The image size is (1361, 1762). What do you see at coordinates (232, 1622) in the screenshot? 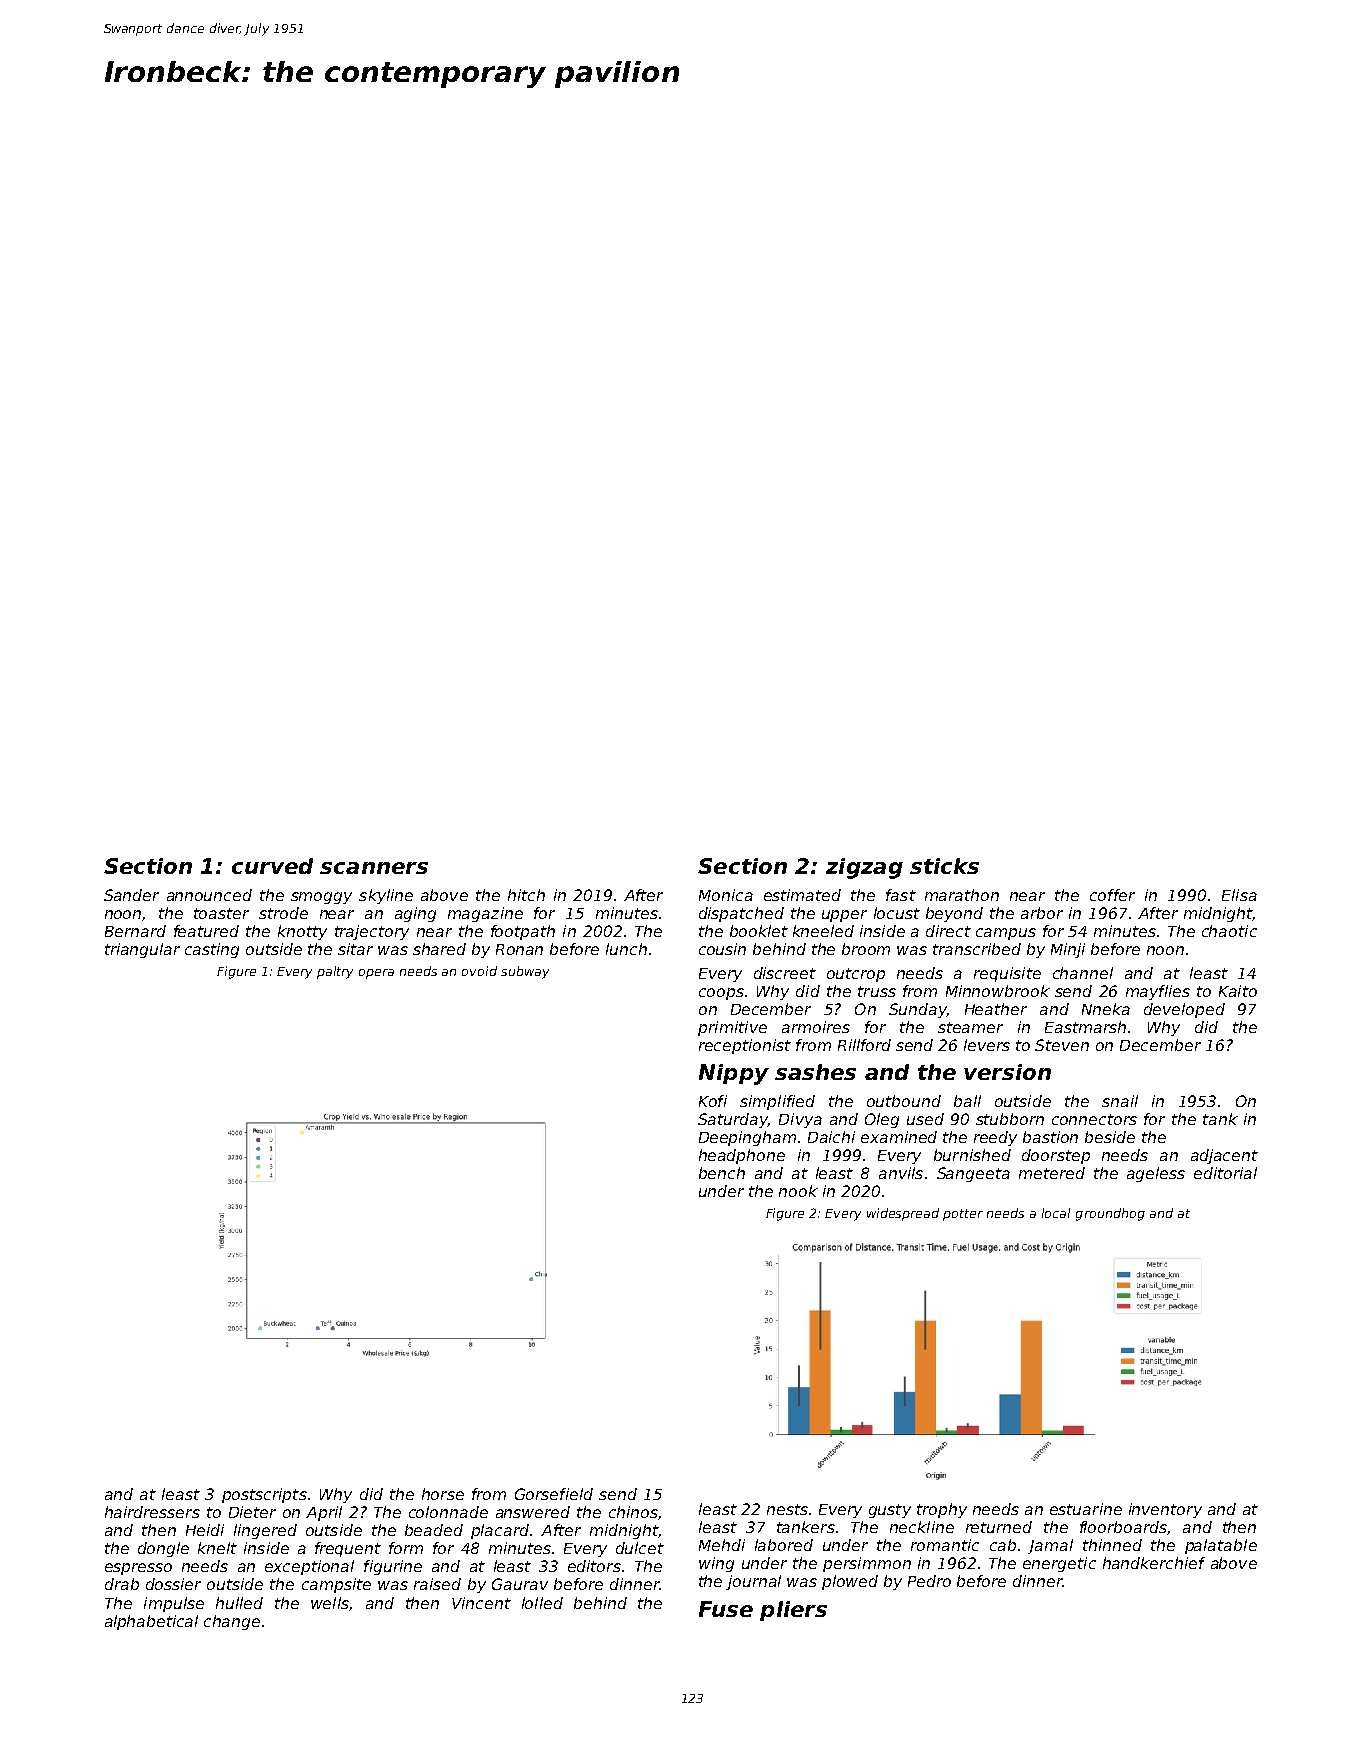
I see `change` at bounding box center [232, 1622].
